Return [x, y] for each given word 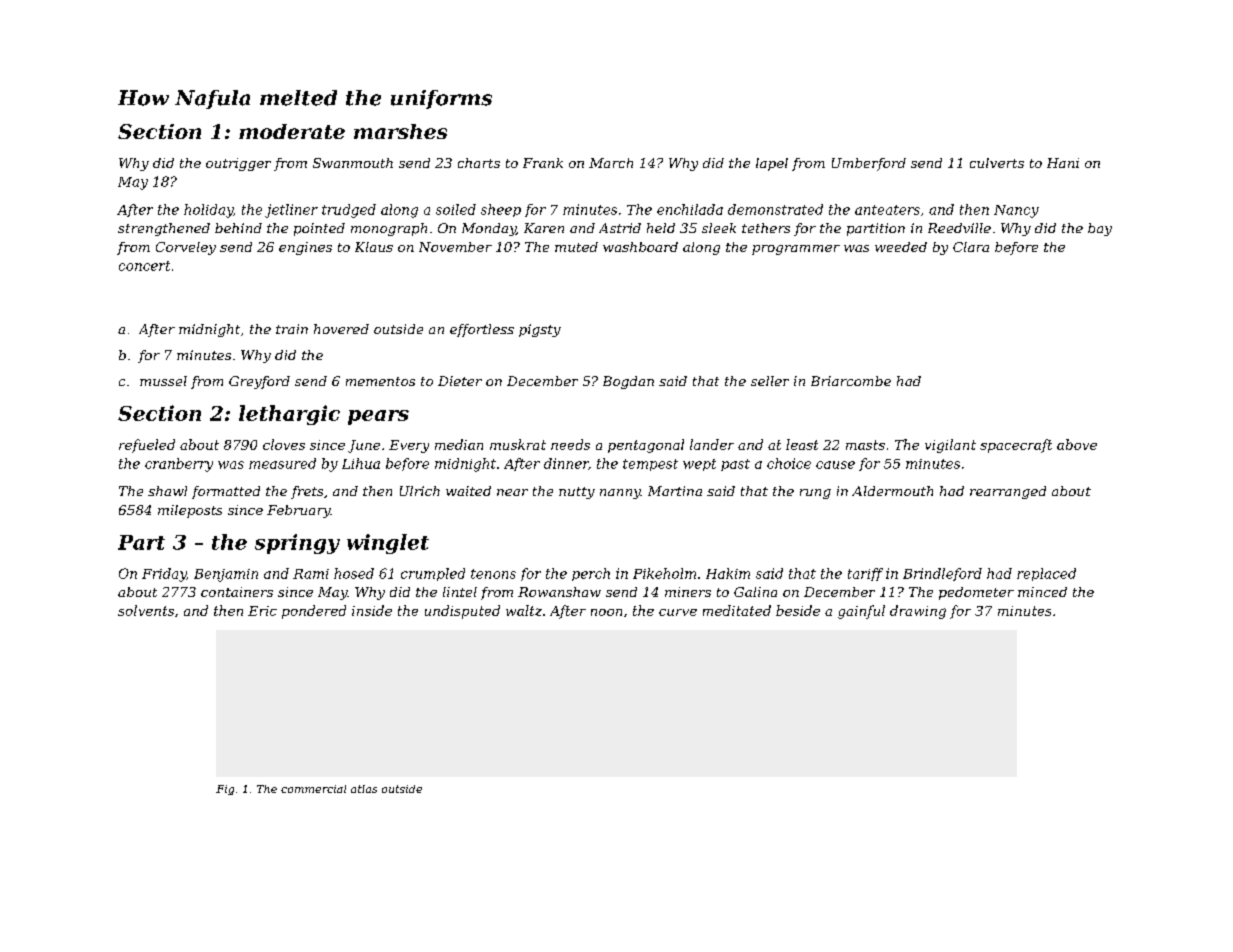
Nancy [1016, 211]
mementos [380, 381]
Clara [971, 247]
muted [576, 247]
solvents [146, 610]
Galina [755, 592]
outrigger [238, 164]
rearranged [1008, 492]
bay [1100, 229]
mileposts [190, 511]
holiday [208, 211]
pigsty [540, 330]
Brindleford [942, 574]
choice [789, 463]
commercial [313, 789]
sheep [501, 210]
